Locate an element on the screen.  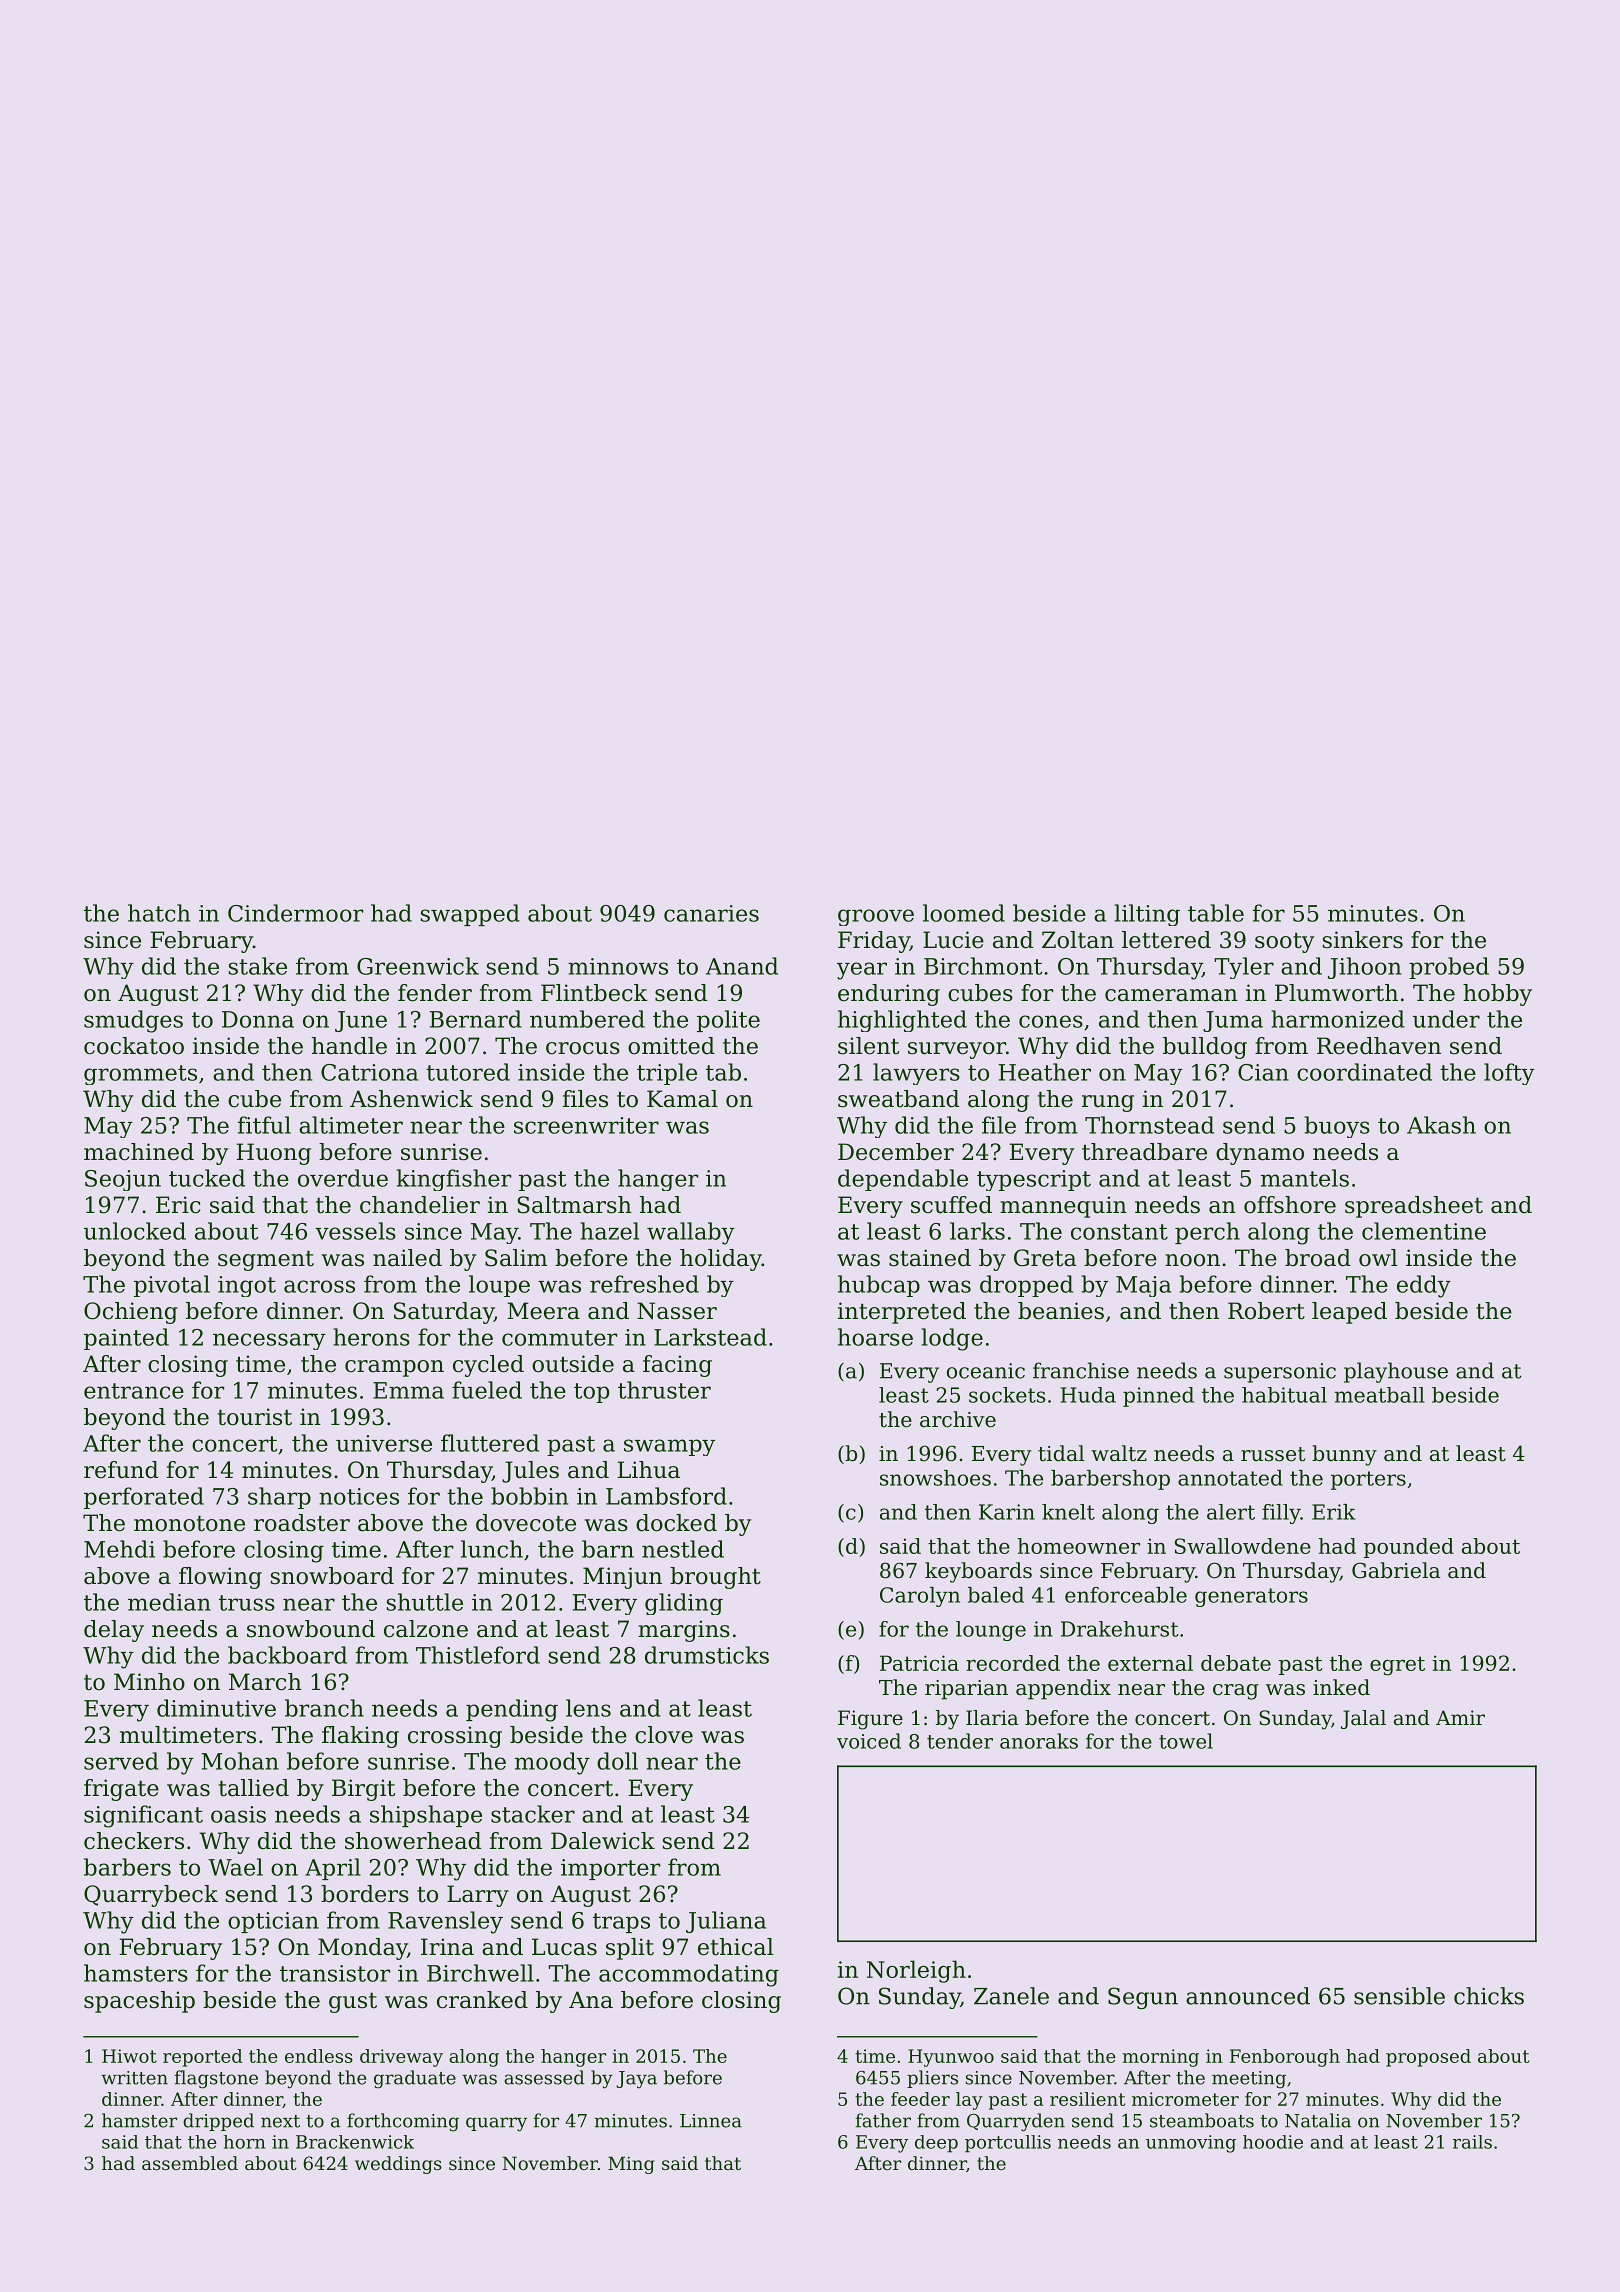
Swallowdene is located at coordinates (1243, 1546).
